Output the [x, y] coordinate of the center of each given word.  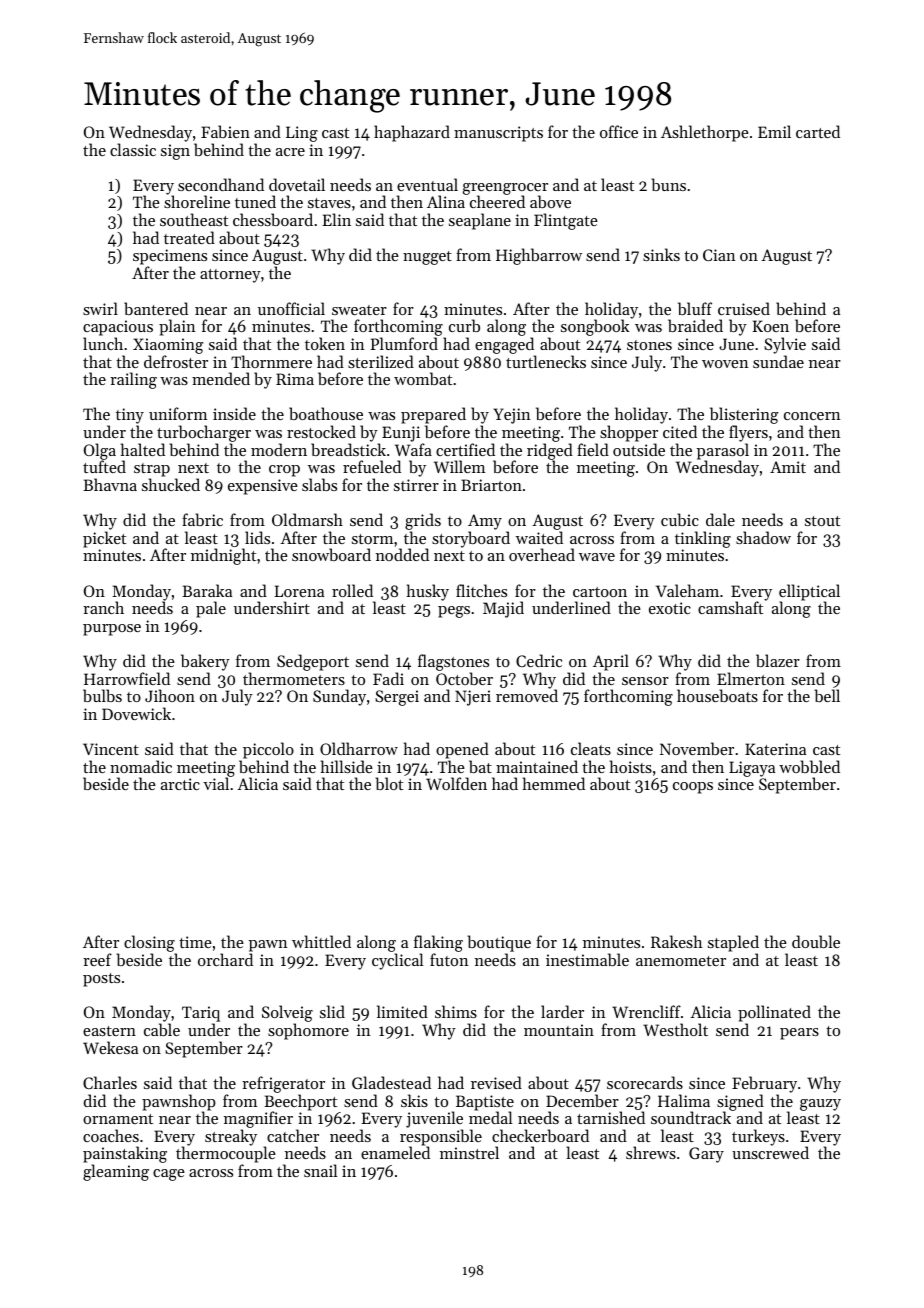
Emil [774, 131]
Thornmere [271, 361]
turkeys [758, 1137]
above [550, 201]
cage [169, 1175]
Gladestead [391, 1082]
